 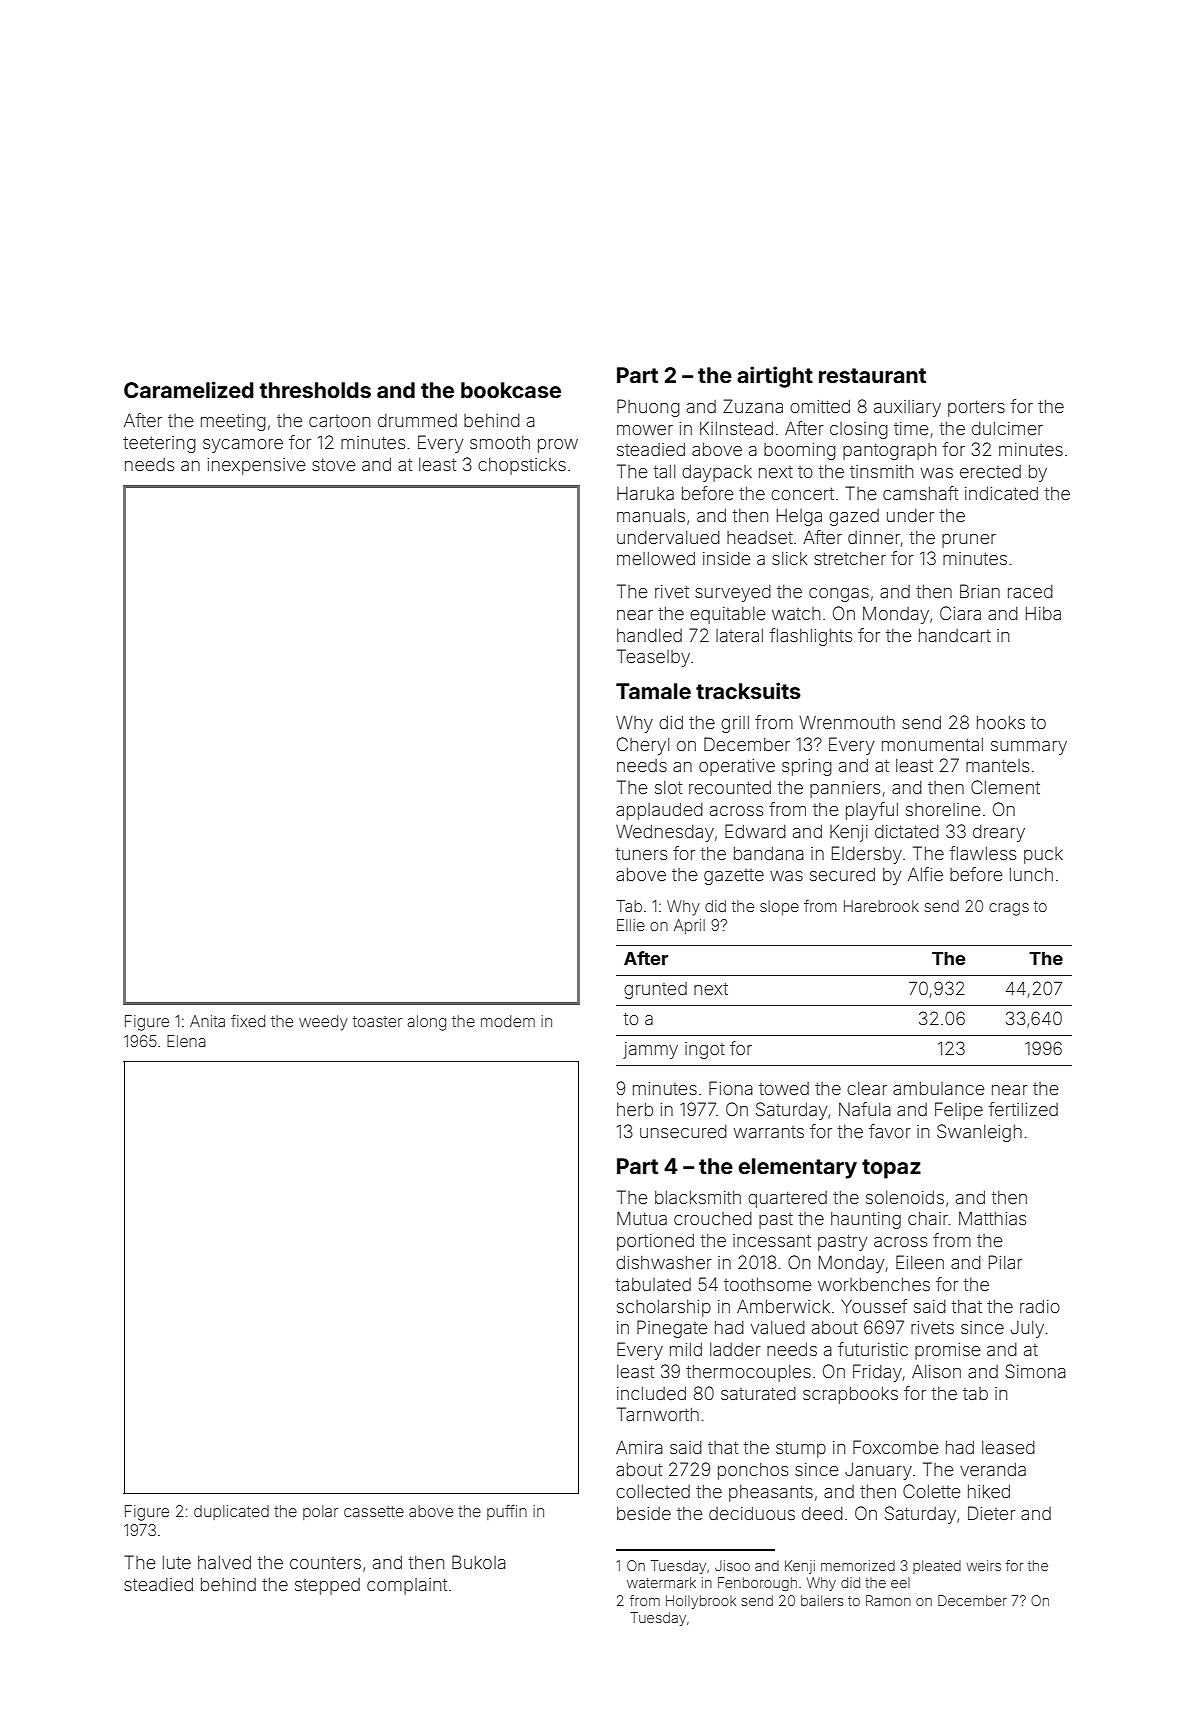 What do you see at coordinates (257, 466) in the document?
I see `inexpensive` at bounding box center [257, 466].
